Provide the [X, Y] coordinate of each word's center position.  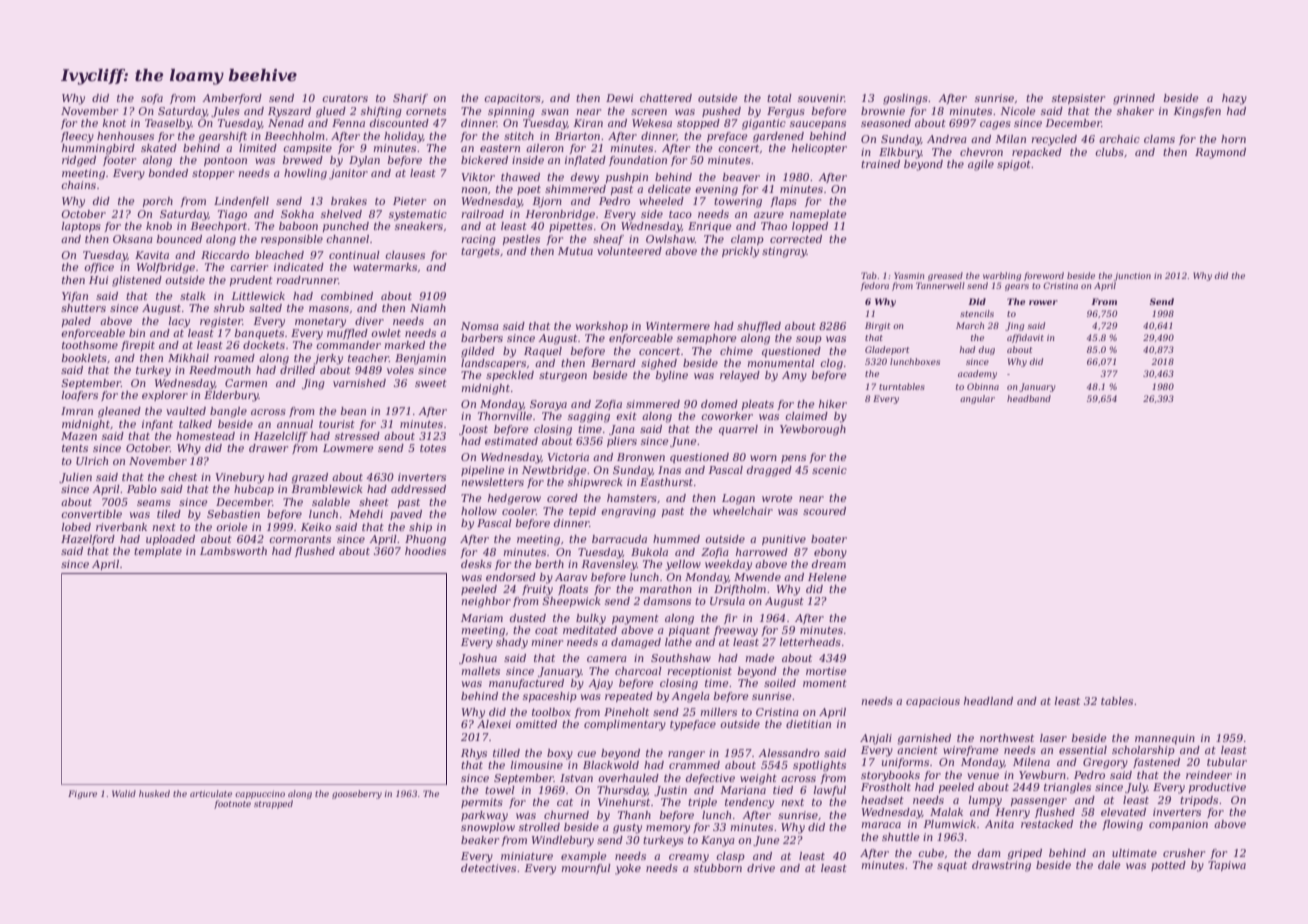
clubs [1109, 152]
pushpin [627, 178]
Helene [827, 577]
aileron [545, 148]
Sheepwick [571, 602]
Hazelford [88, 540]
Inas [669, 470]
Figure [82, 794]
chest [182, 477]
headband [1029, 398]
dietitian [808, 724]
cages [995, 125]
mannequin [1165, 739]
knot [114, 123]
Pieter [409, 201]
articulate [211, 793]
